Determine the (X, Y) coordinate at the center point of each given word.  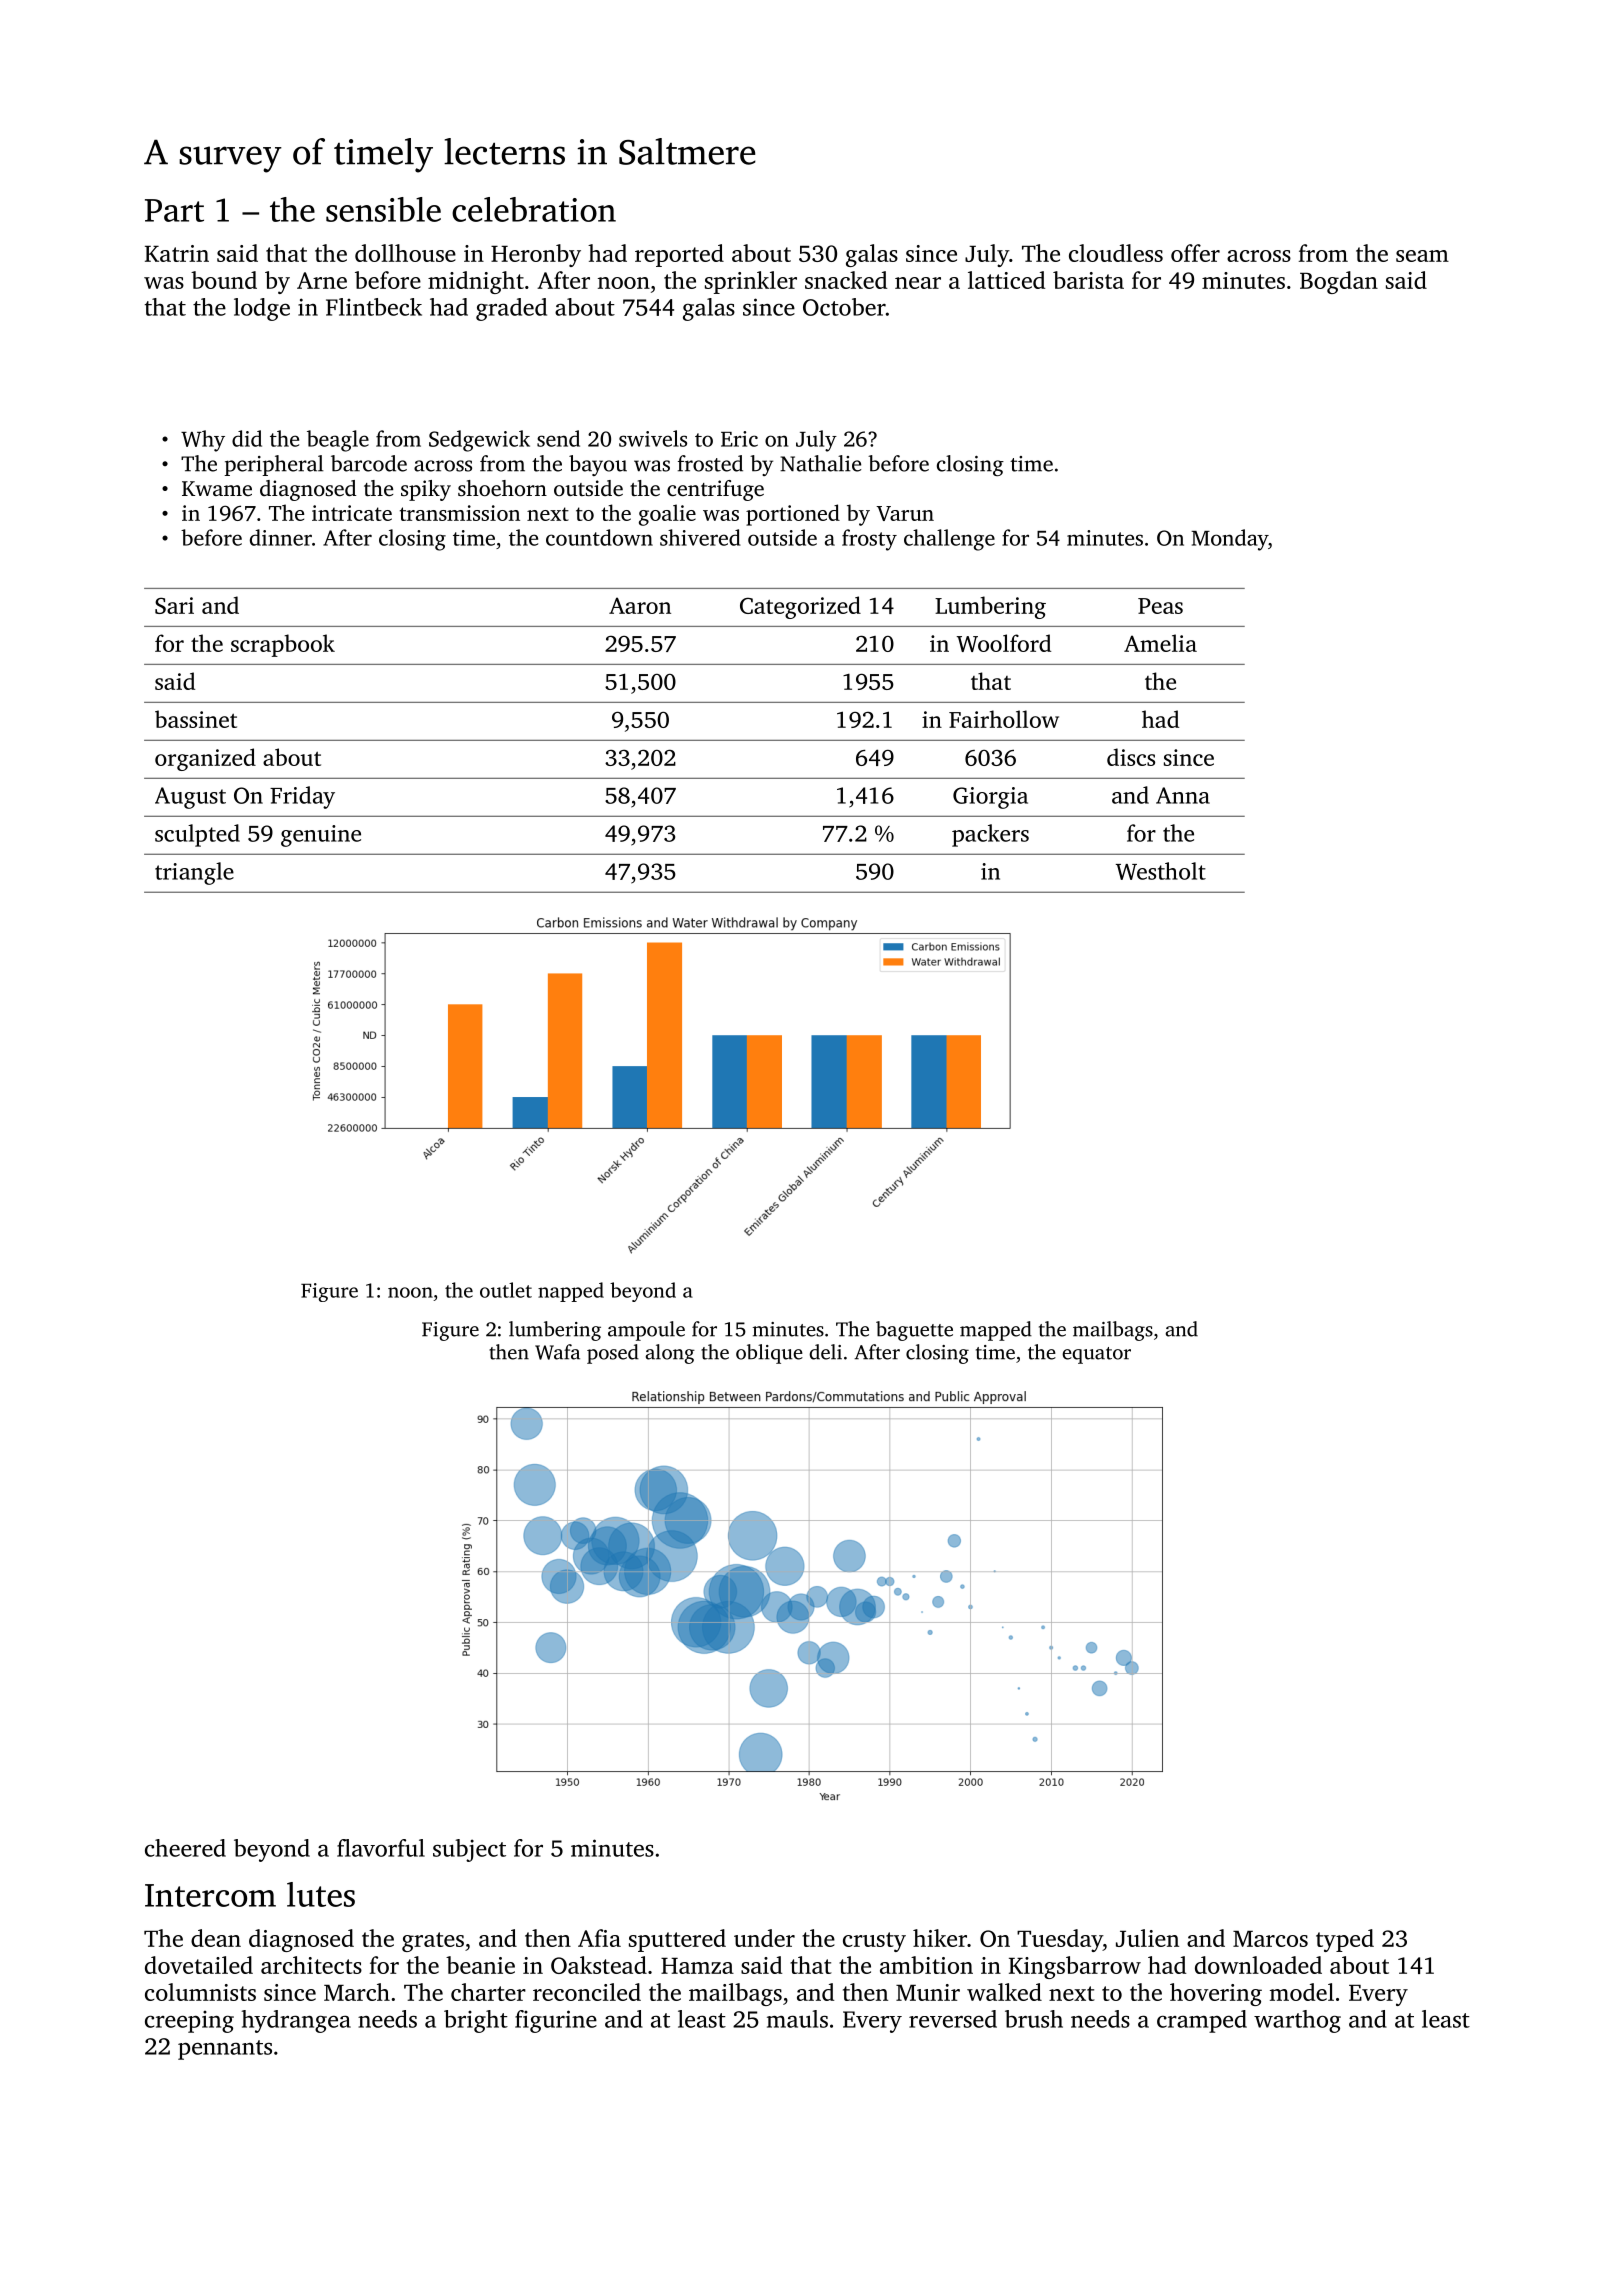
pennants (225, 2050)
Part (174, 210)
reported (679, 255)
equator (1096, 1355)
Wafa (557, 1352)
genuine (321, 836)
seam (1422, 256)
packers (990, 835)
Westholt (1161, 871)
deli (825, 1352)
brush (1034, 2019)
